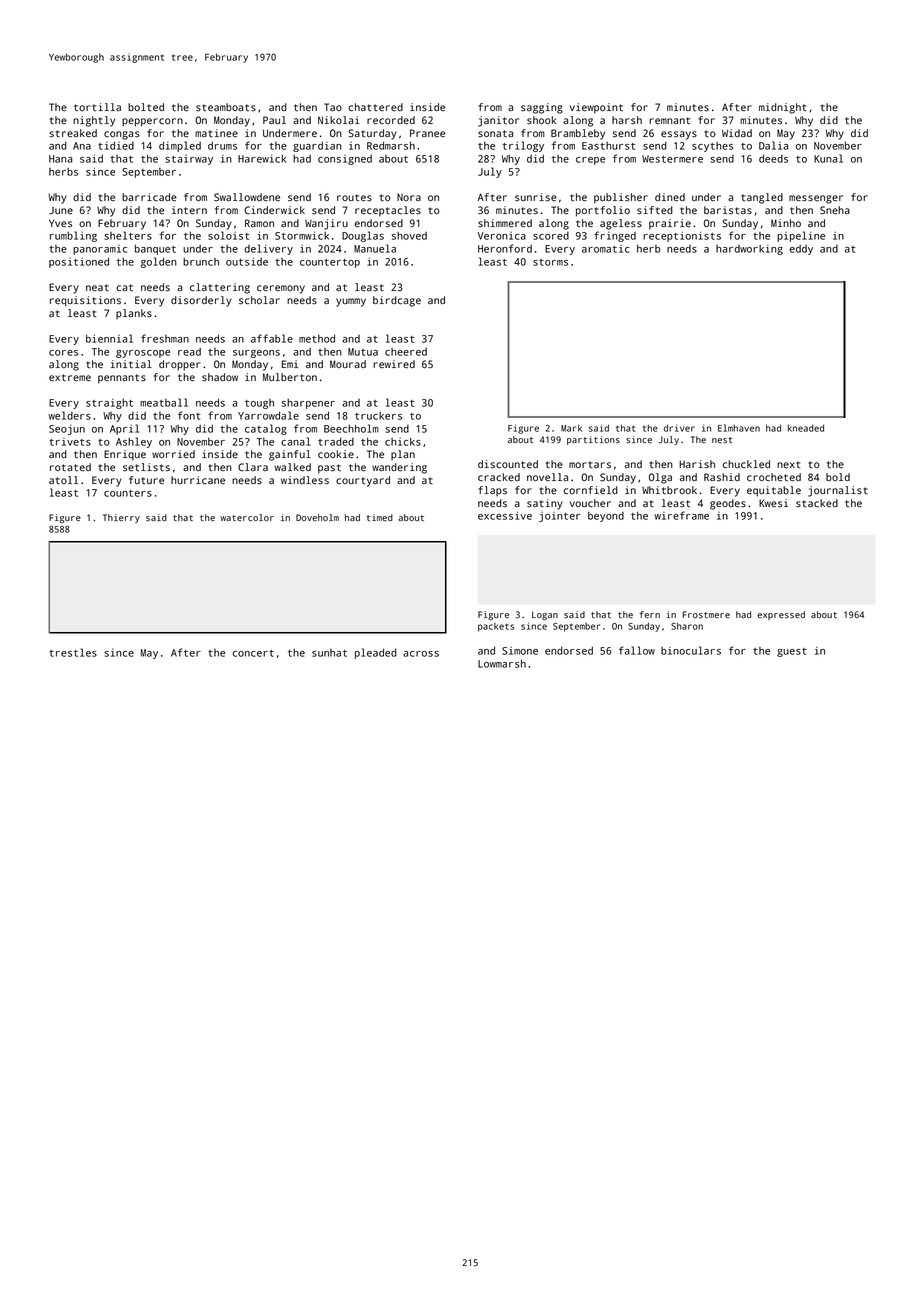 This screenshot has height=1314, width=924. What do you see at coordinates (806, 428) in the screenshot?
I see `kneaded` at bounding box center [806, 428].
